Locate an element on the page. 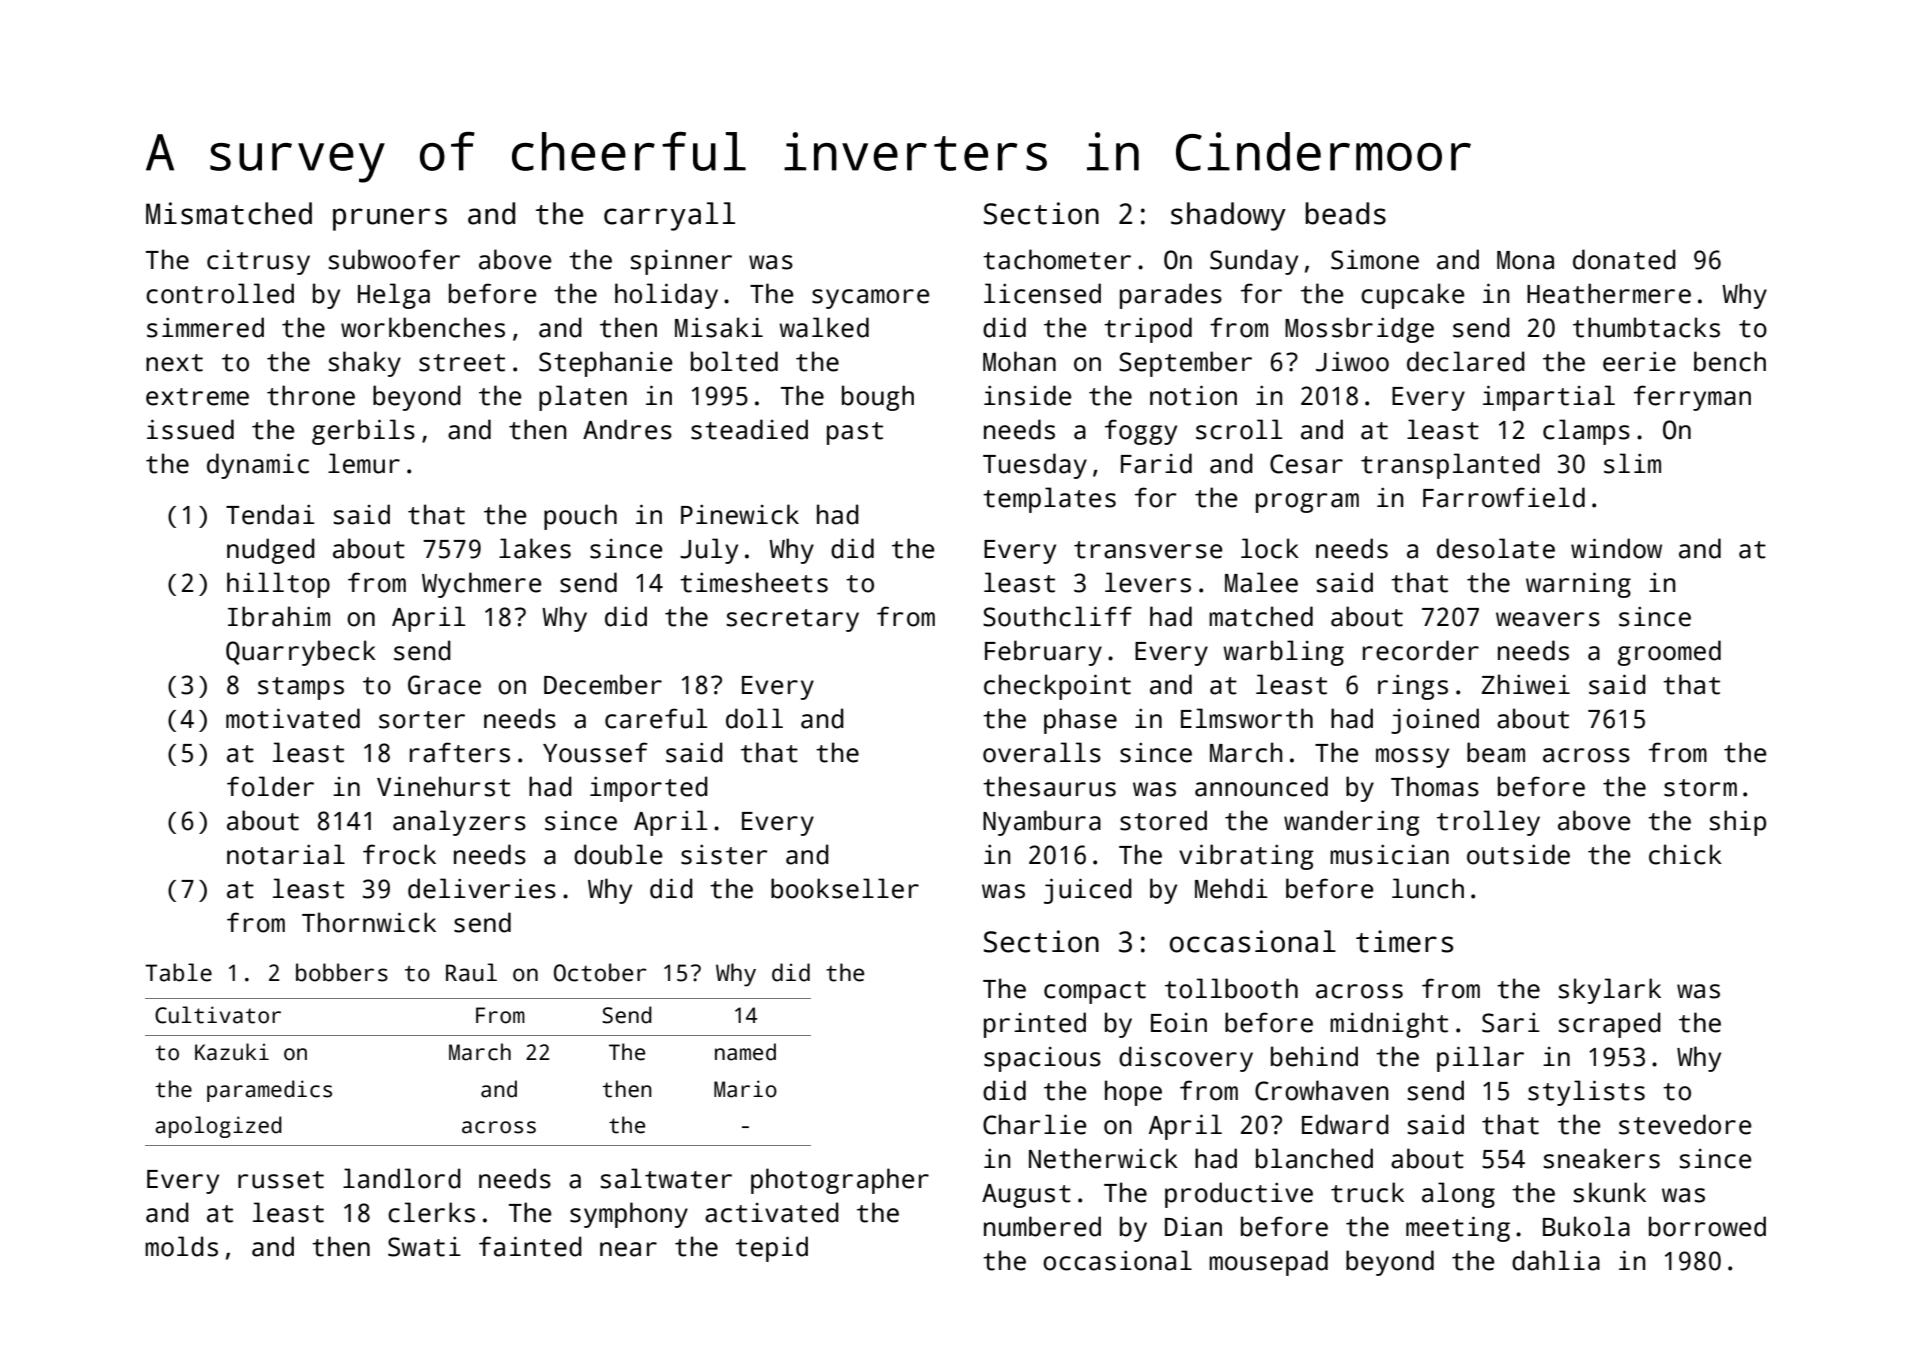 The height and width of the image is (1364, 1928). Mohan is located at coordinates (1019, 361).
